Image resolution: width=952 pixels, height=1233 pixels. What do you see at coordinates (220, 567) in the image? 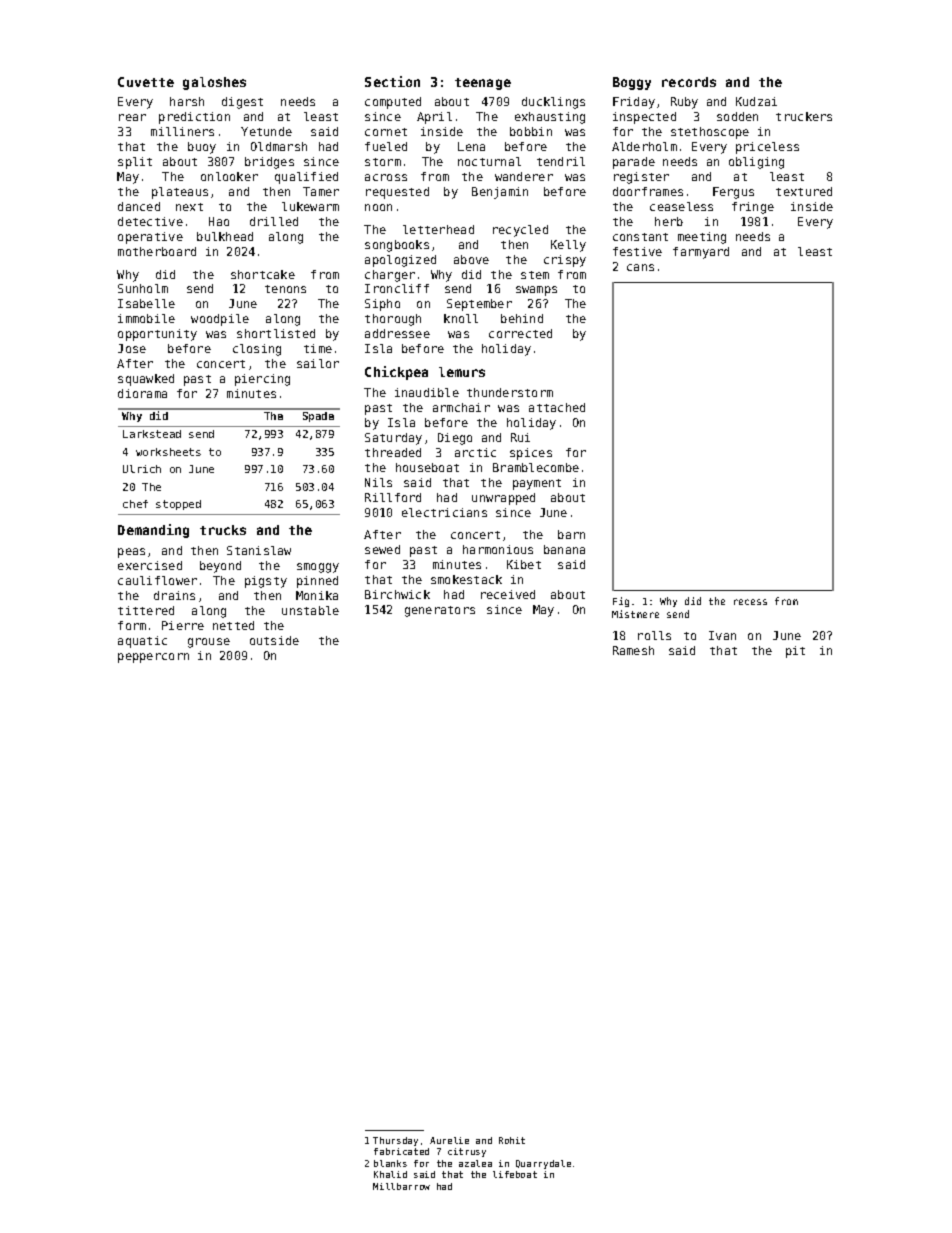
I see `beyond` at bounding box center [220, 567].
